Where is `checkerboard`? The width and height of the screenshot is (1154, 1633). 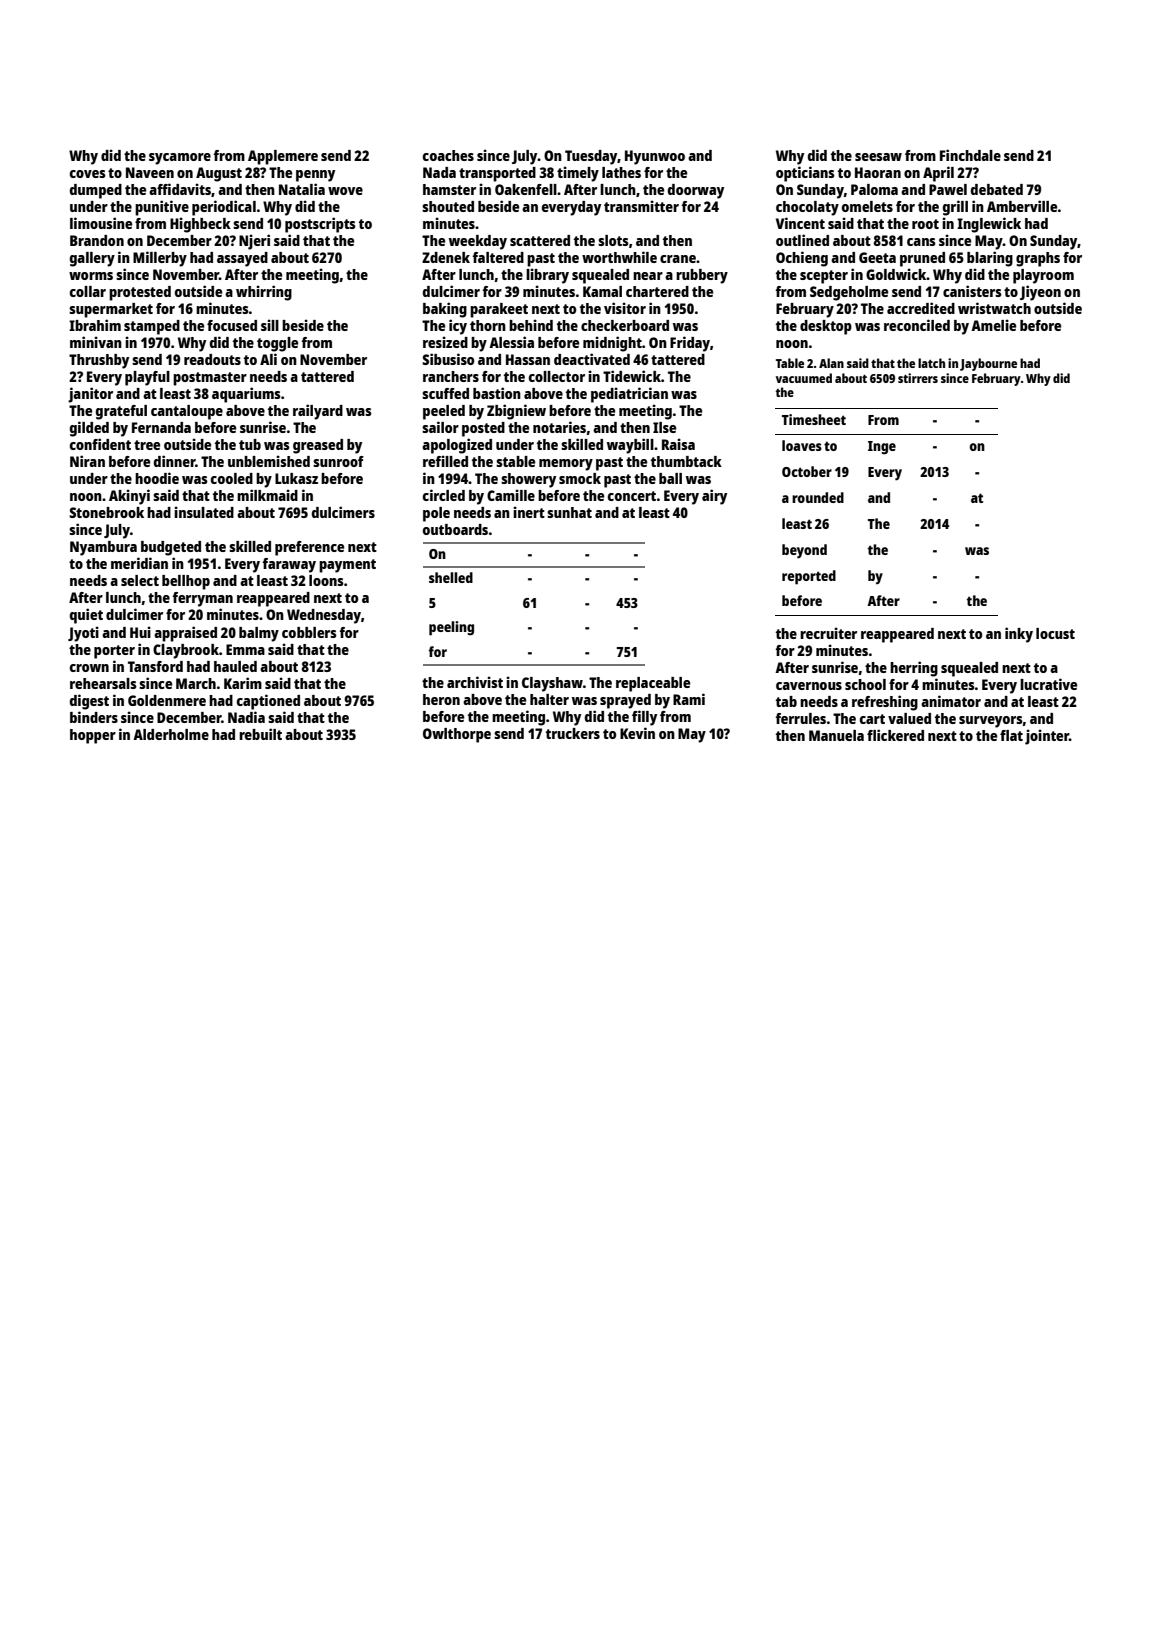 checkerboard is located at coordinates (625, 325).
